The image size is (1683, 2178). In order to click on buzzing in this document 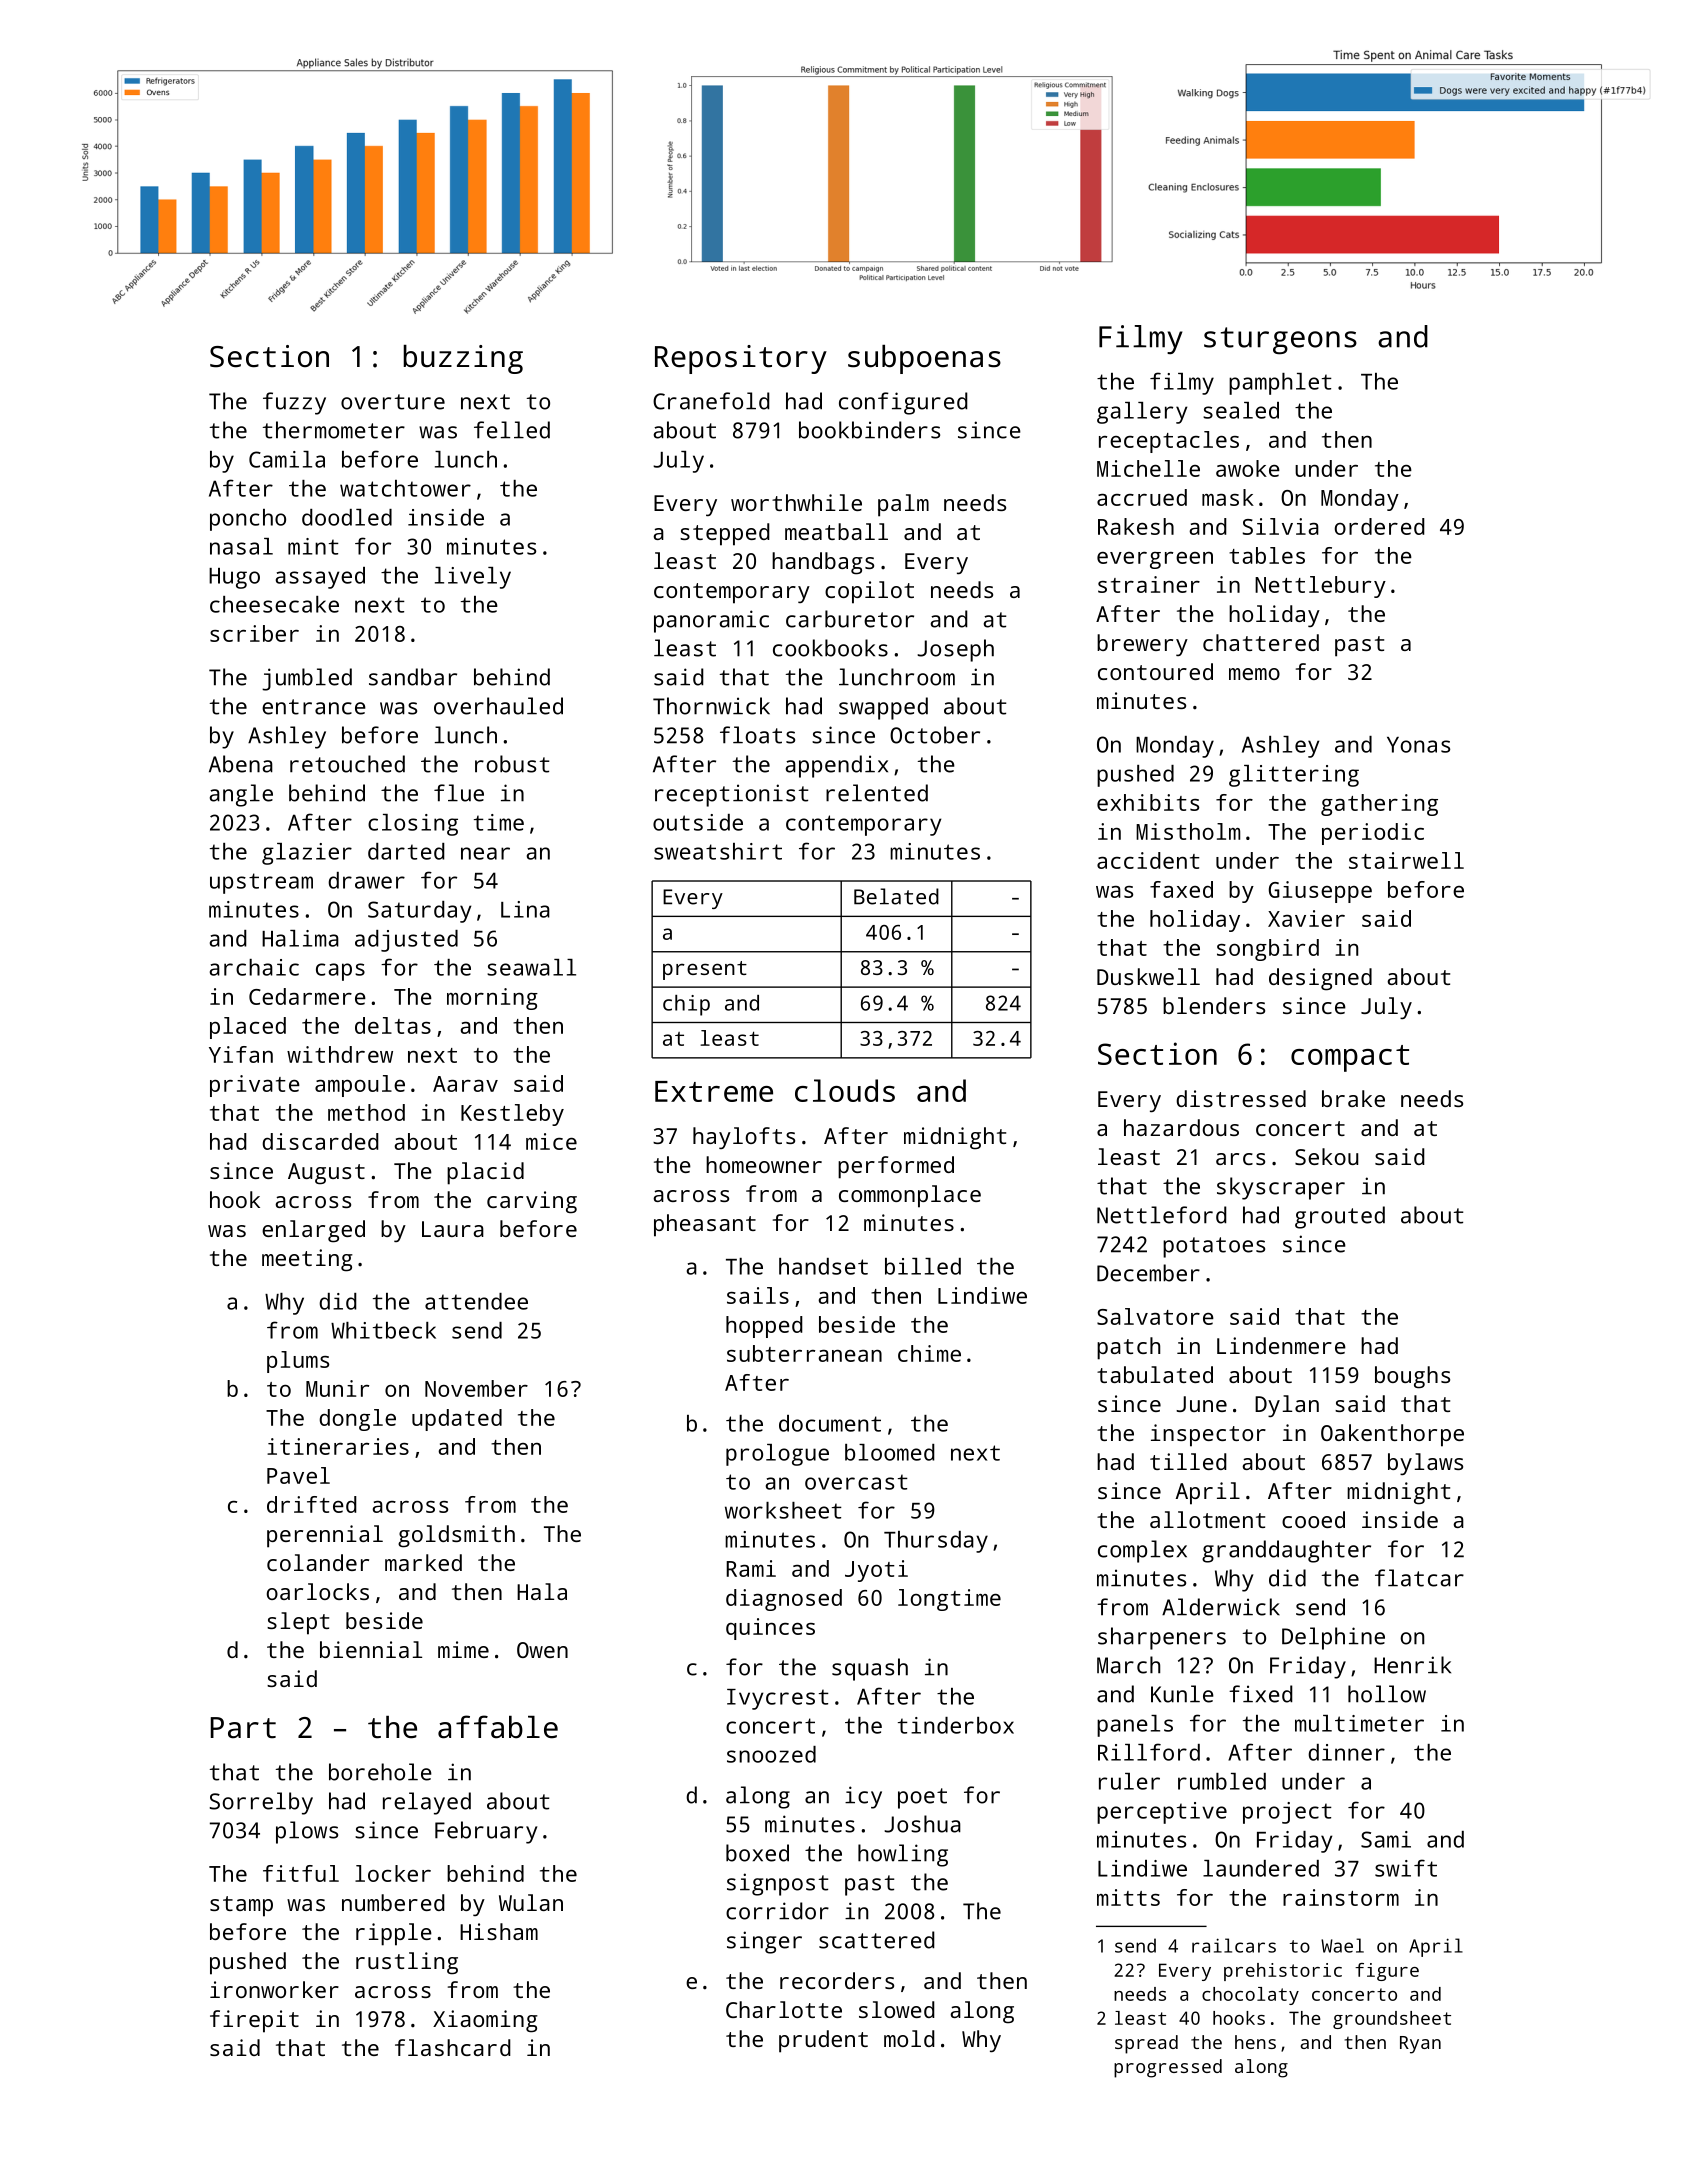, I will do `click(463, 359)`.
